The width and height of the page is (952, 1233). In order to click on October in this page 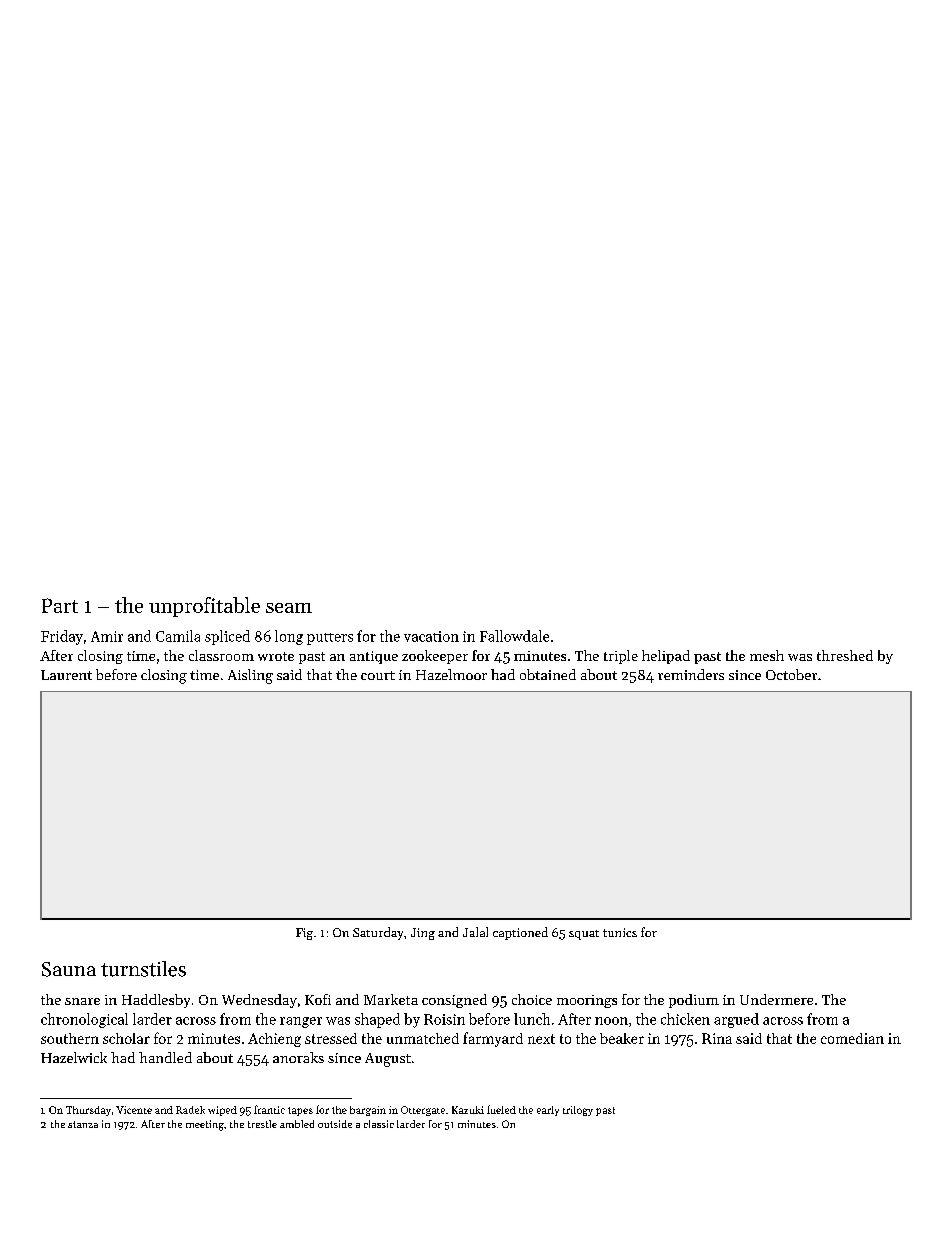, I will do `click(791, 674)`.
